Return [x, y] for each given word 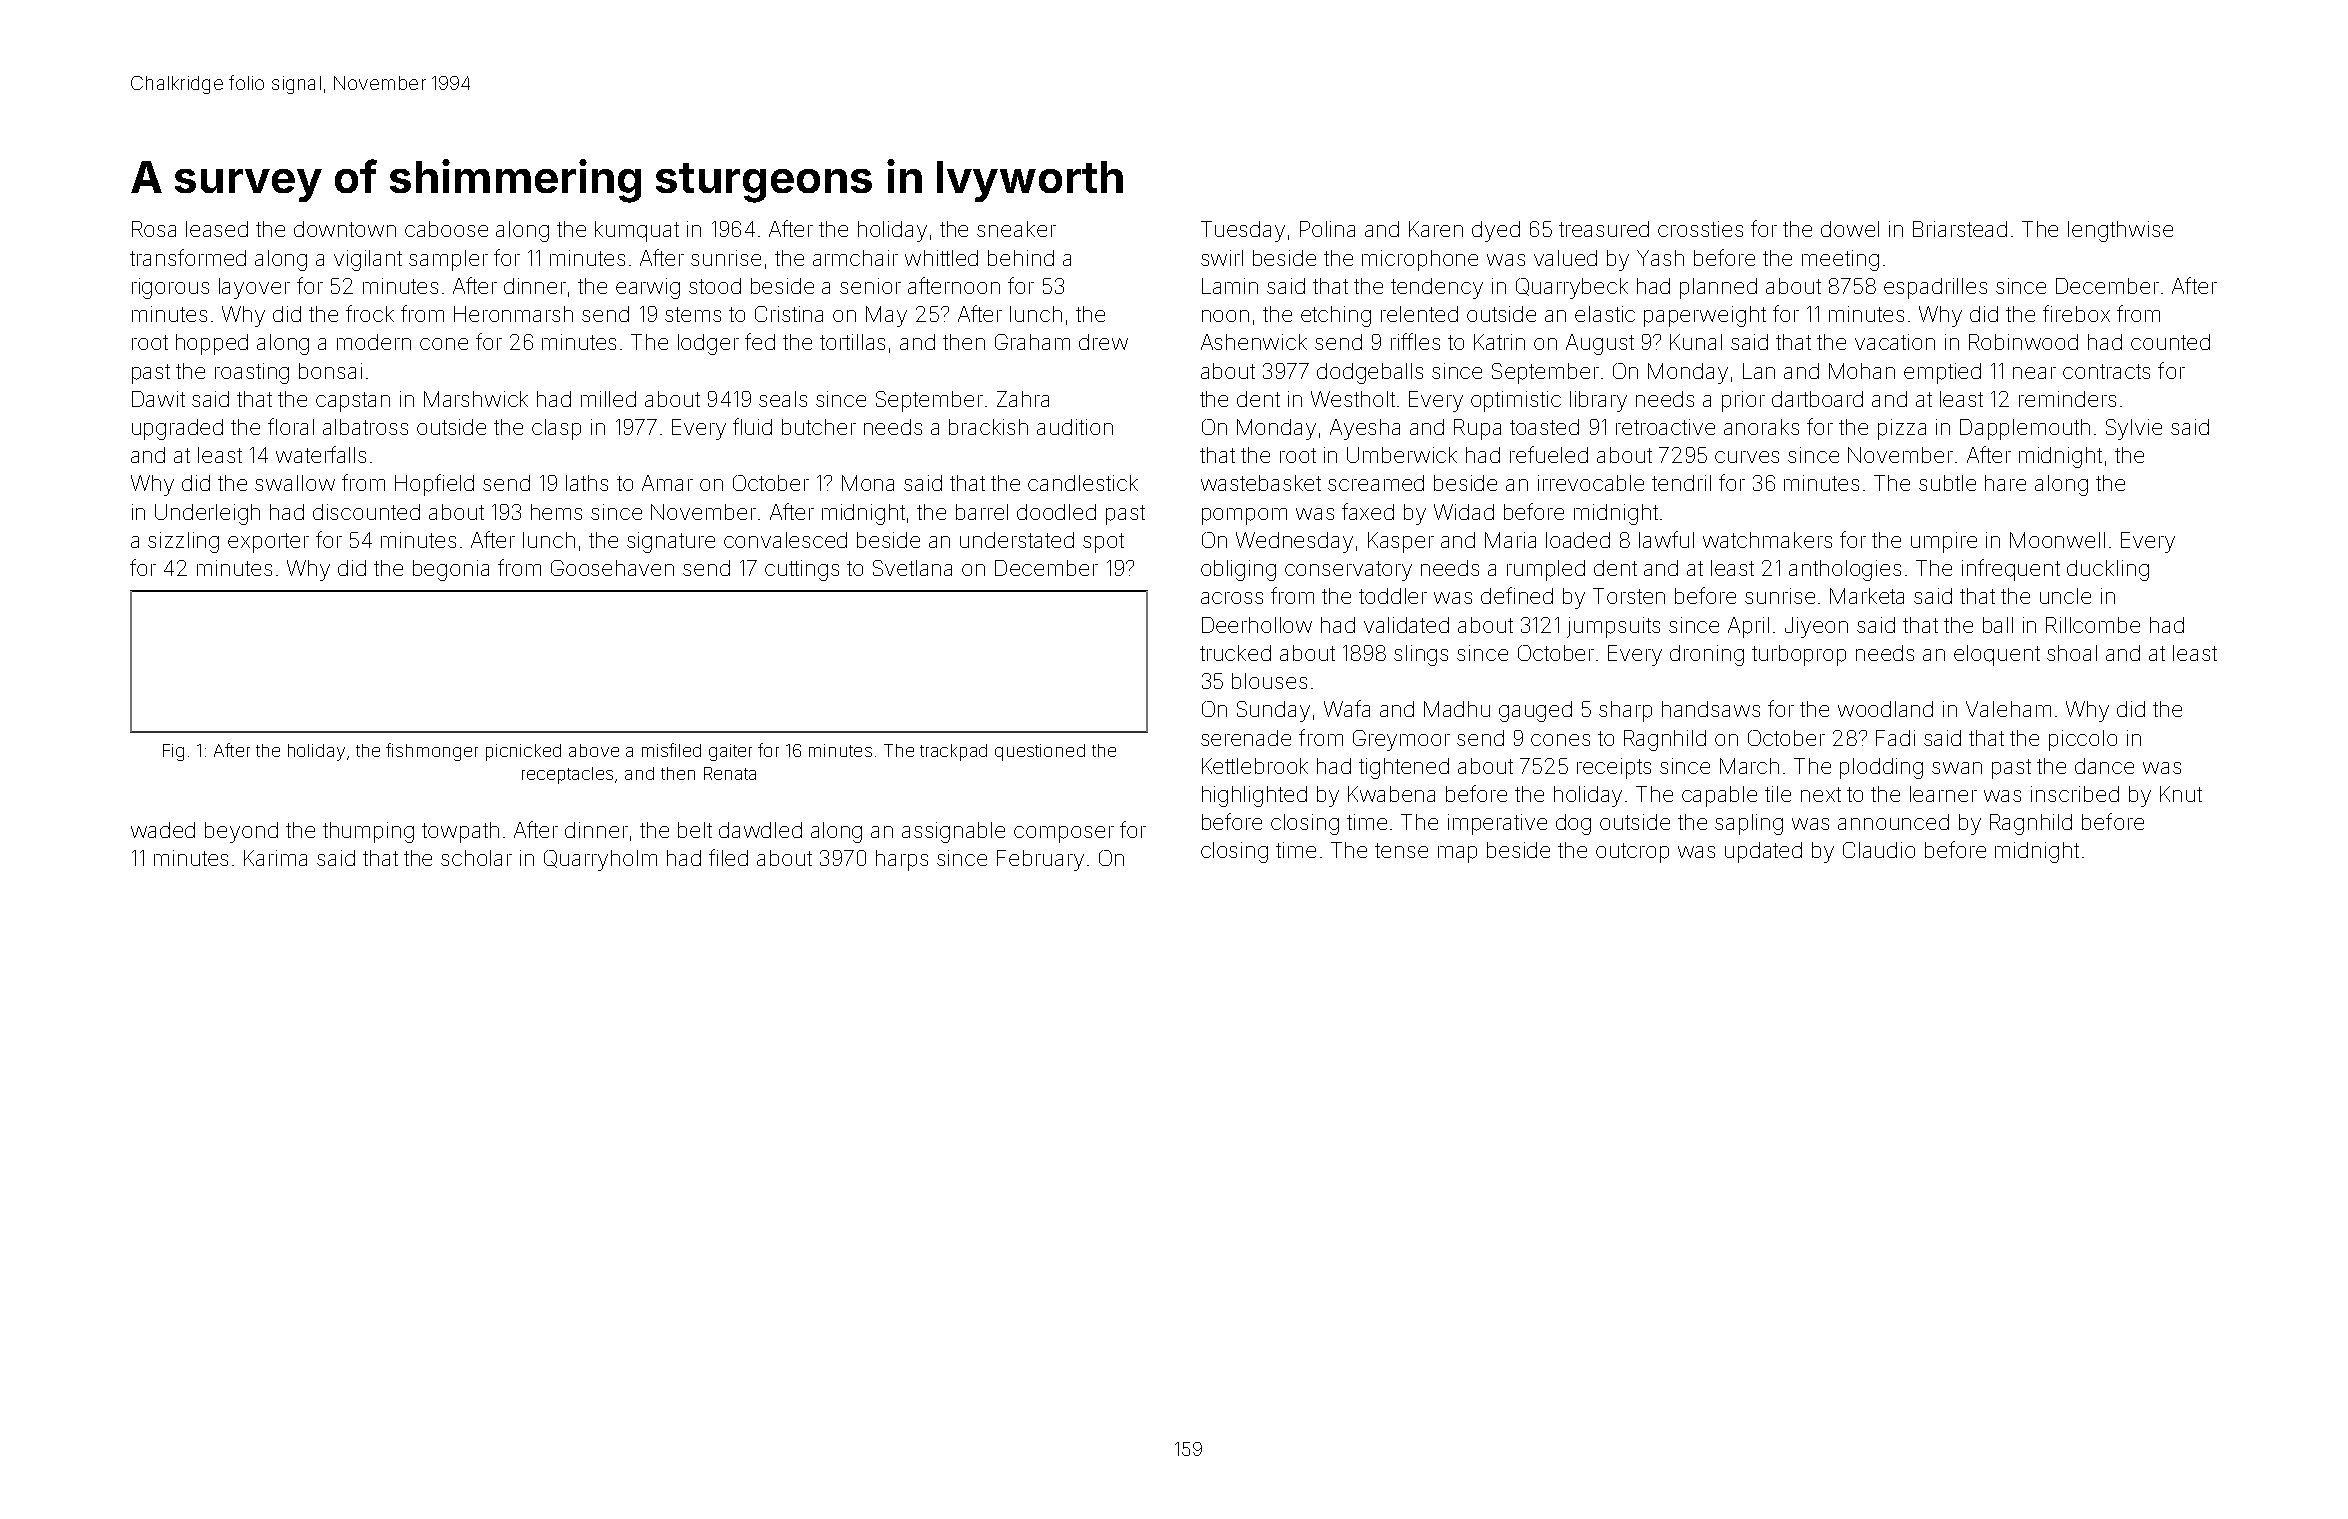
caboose [446, 229]
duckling [2108, 570]
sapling [1749, 824]
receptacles [567, 775]
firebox [2076, 313]
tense [1401, 850]
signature [671, 542]
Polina [1327, 229]
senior [870, 286]
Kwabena [1391, 794]
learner [1943, 794]
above [594, 750]
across [1232, 598]
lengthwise [2120, 231]
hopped [212, 344]
